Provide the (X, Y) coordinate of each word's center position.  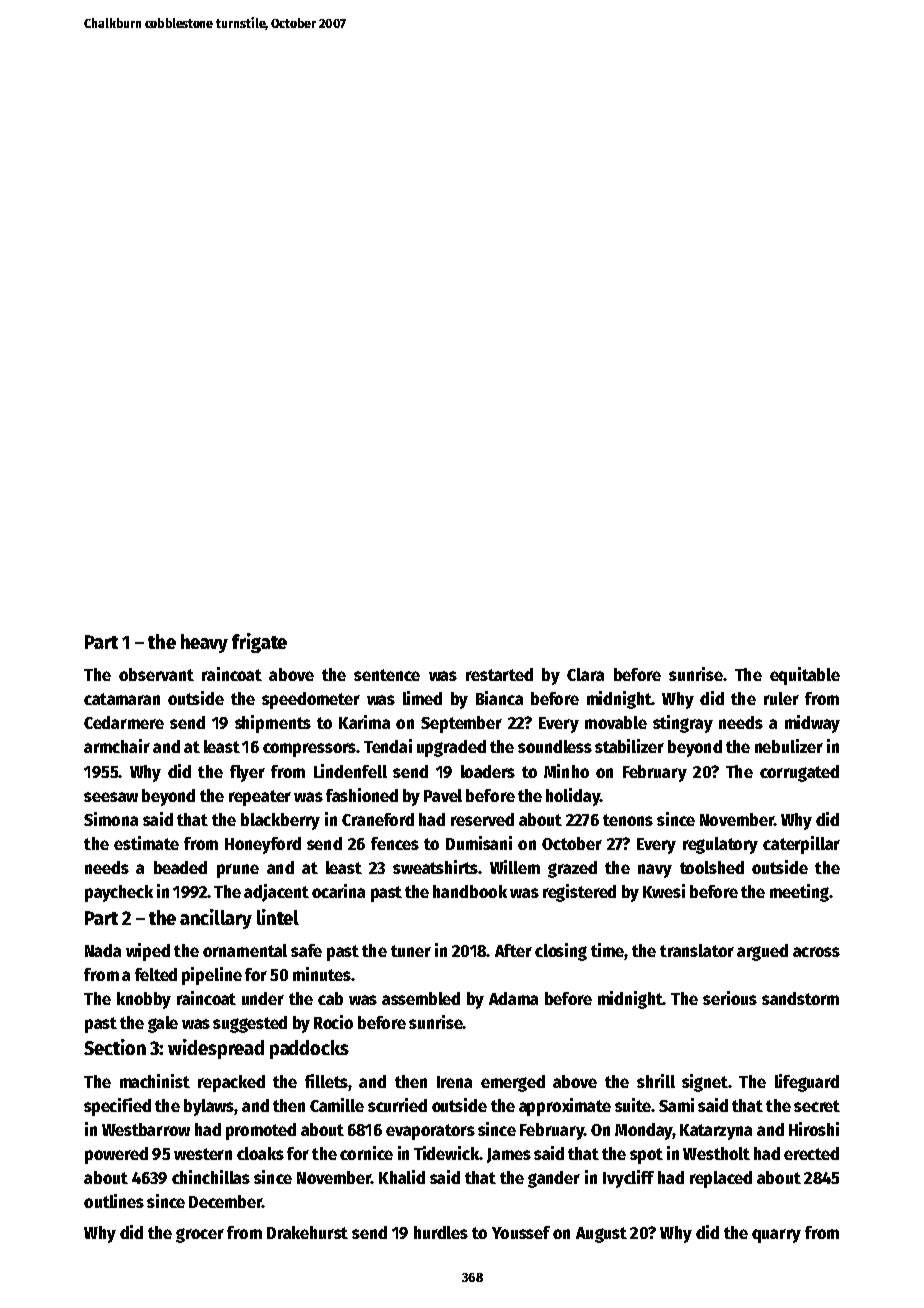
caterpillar (801, 845)
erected (811, 1153)
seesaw (111, 797)
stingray (683, 724)
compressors (309, 750)
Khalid (402, 1177)
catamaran (122, 699)
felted (156, 974)
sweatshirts (436, 867)
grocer (200, 1235)
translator (697, 950)
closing (561, 952)
